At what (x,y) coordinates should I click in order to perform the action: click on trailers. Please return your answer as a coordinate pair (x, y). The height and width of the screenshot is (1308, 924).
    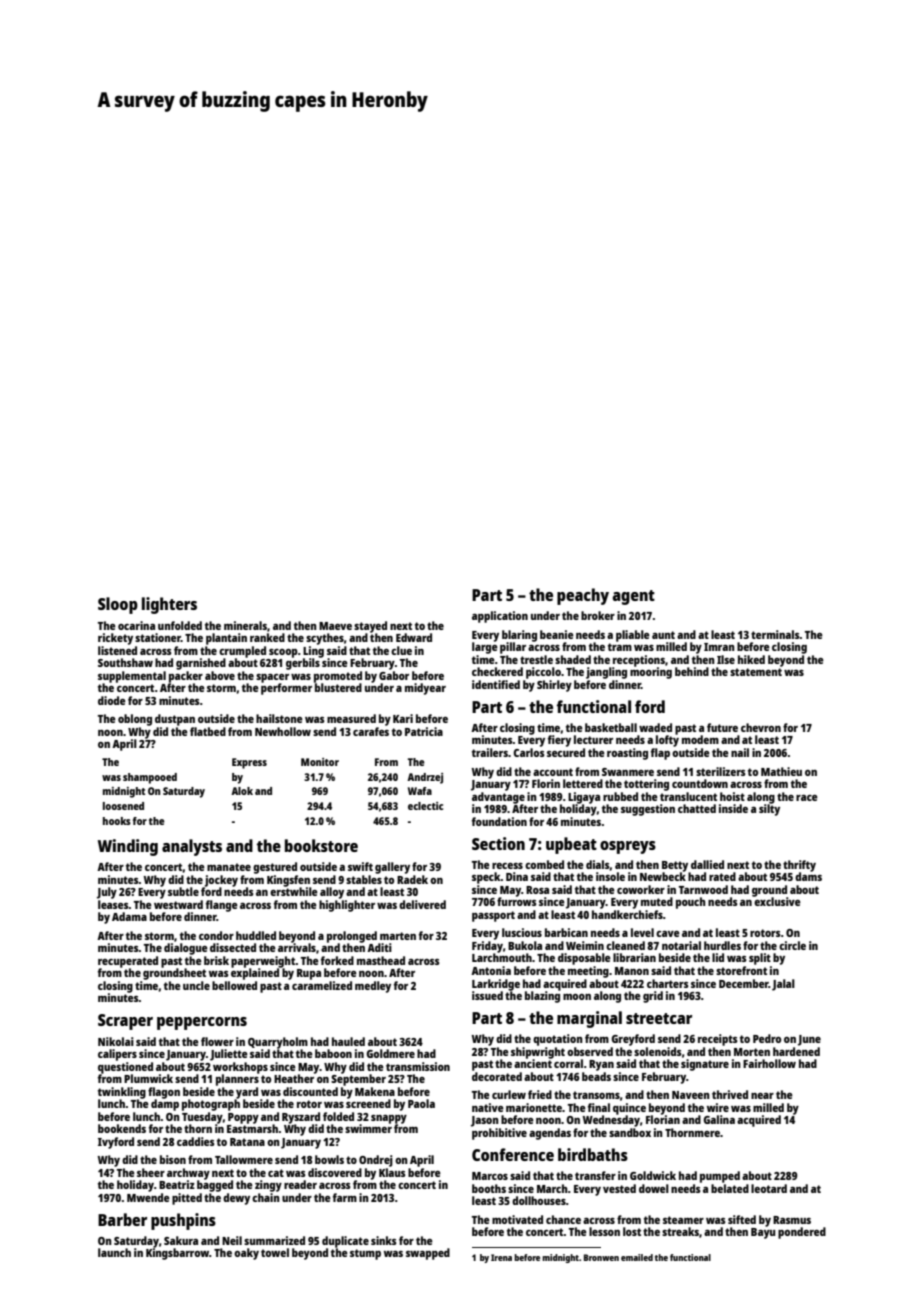
    Looking at the image, I should click on (490, 752).
